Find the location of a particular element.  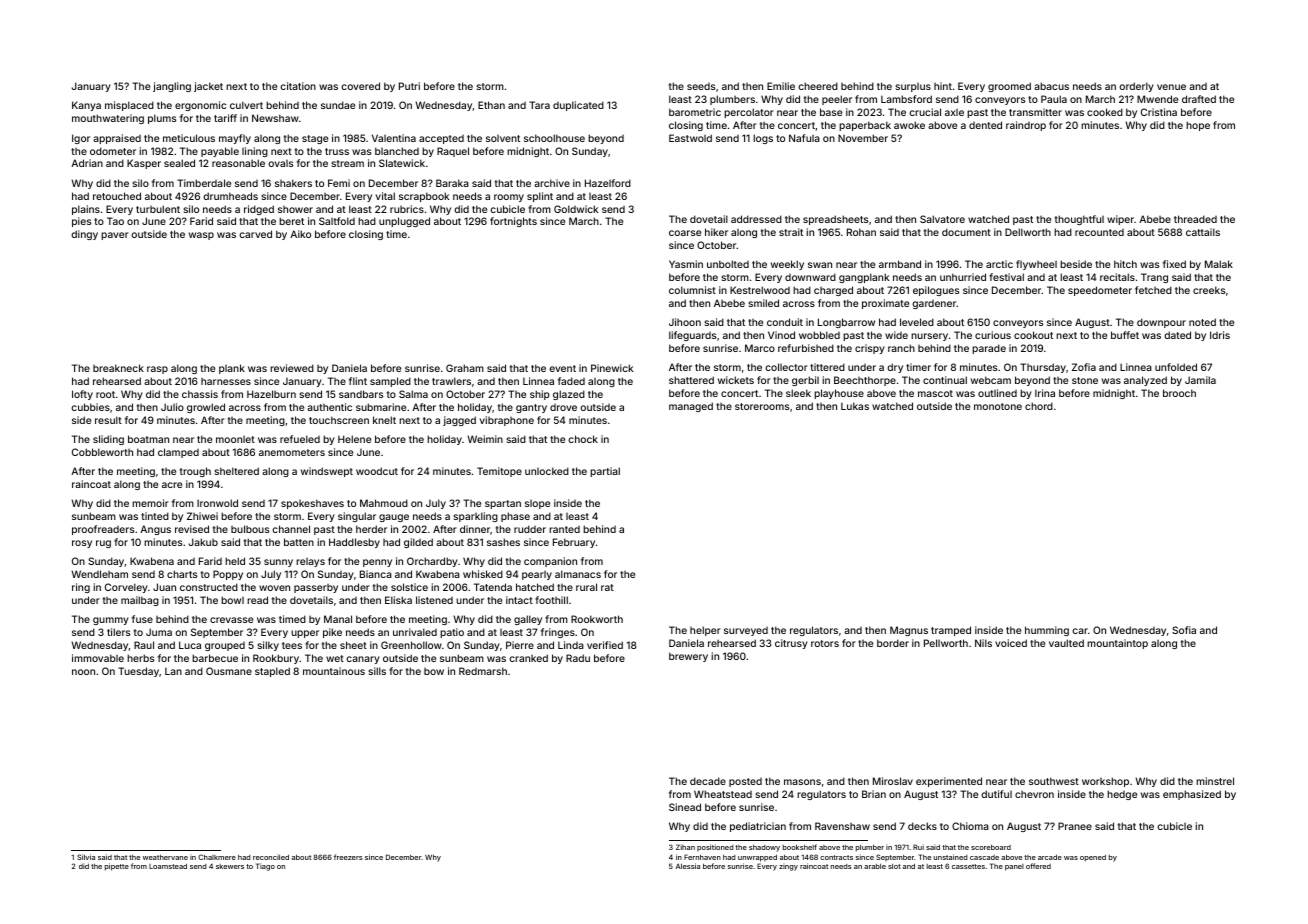

raindrop is located at coordinates (1026, 126).
